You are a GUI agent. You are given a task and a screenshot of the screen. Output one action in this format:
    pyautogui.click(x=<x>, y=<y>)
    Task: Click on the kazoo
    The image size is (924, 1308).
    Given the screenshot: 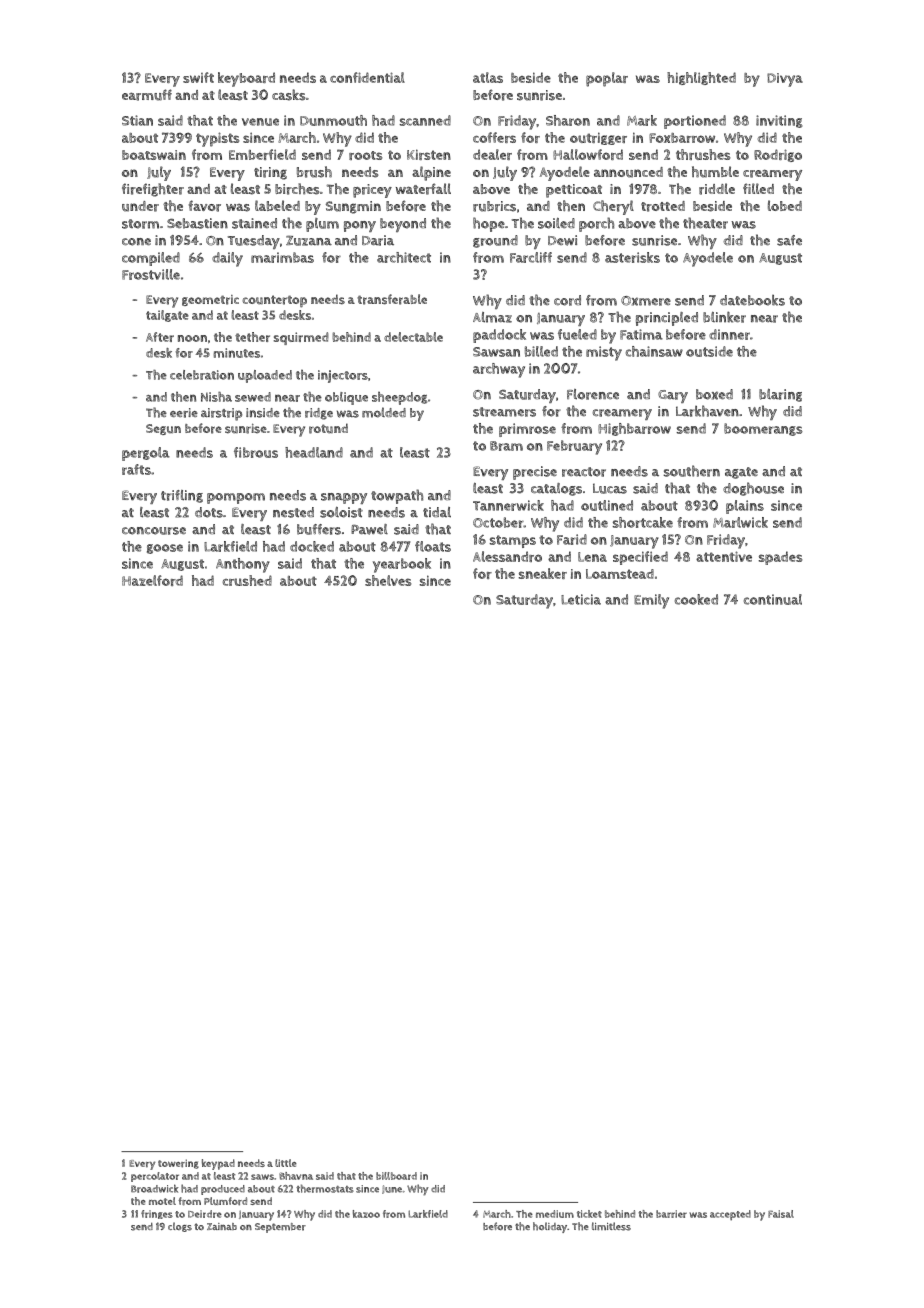 What is the action you would take?
    pyautogui.click(x=366, y=1214)
